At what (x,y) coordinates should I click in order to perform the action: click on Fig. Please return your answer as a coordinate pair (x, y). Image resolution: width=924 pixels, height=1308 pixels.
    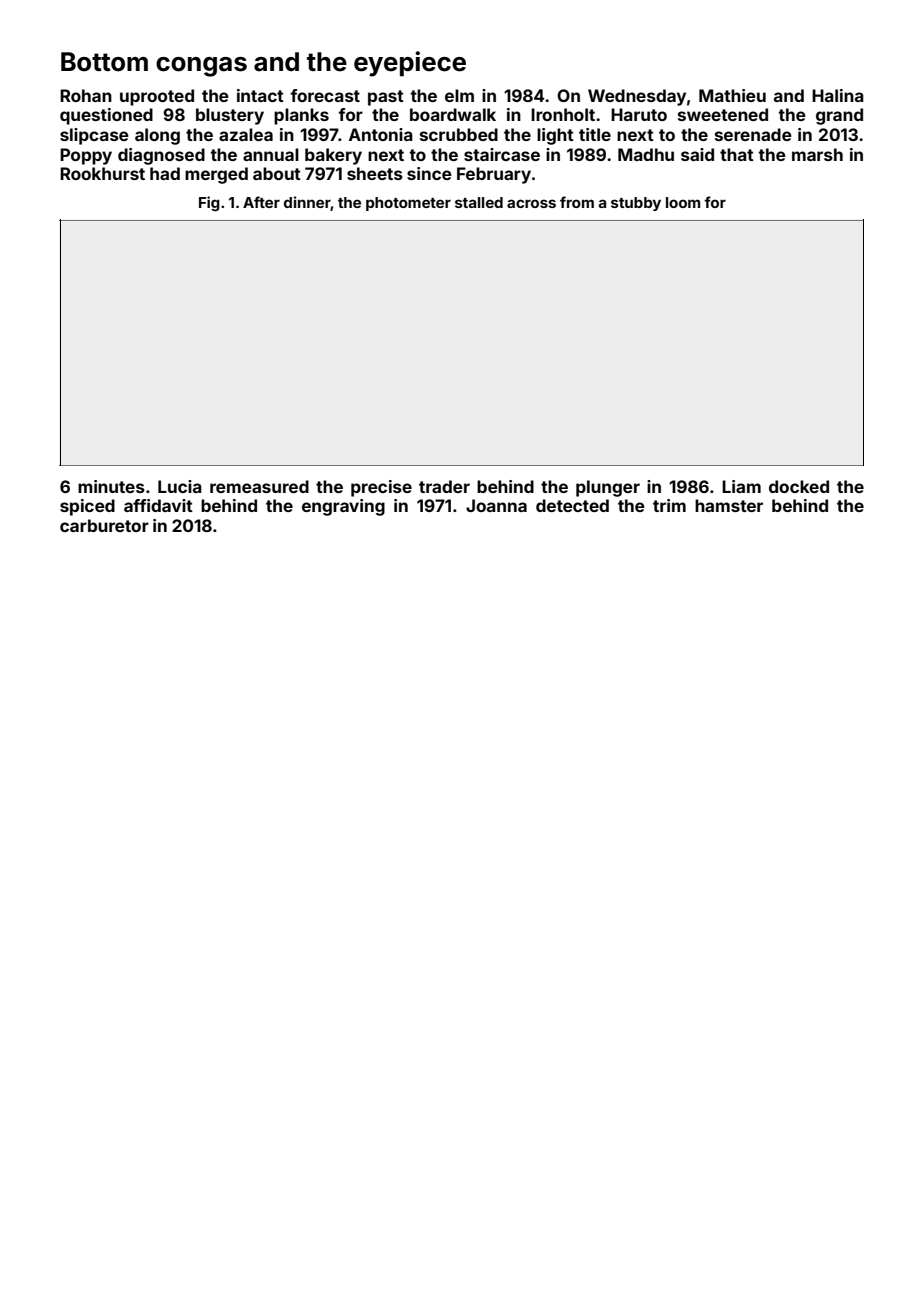
    Looking at the image, I should click on (209, 203).
